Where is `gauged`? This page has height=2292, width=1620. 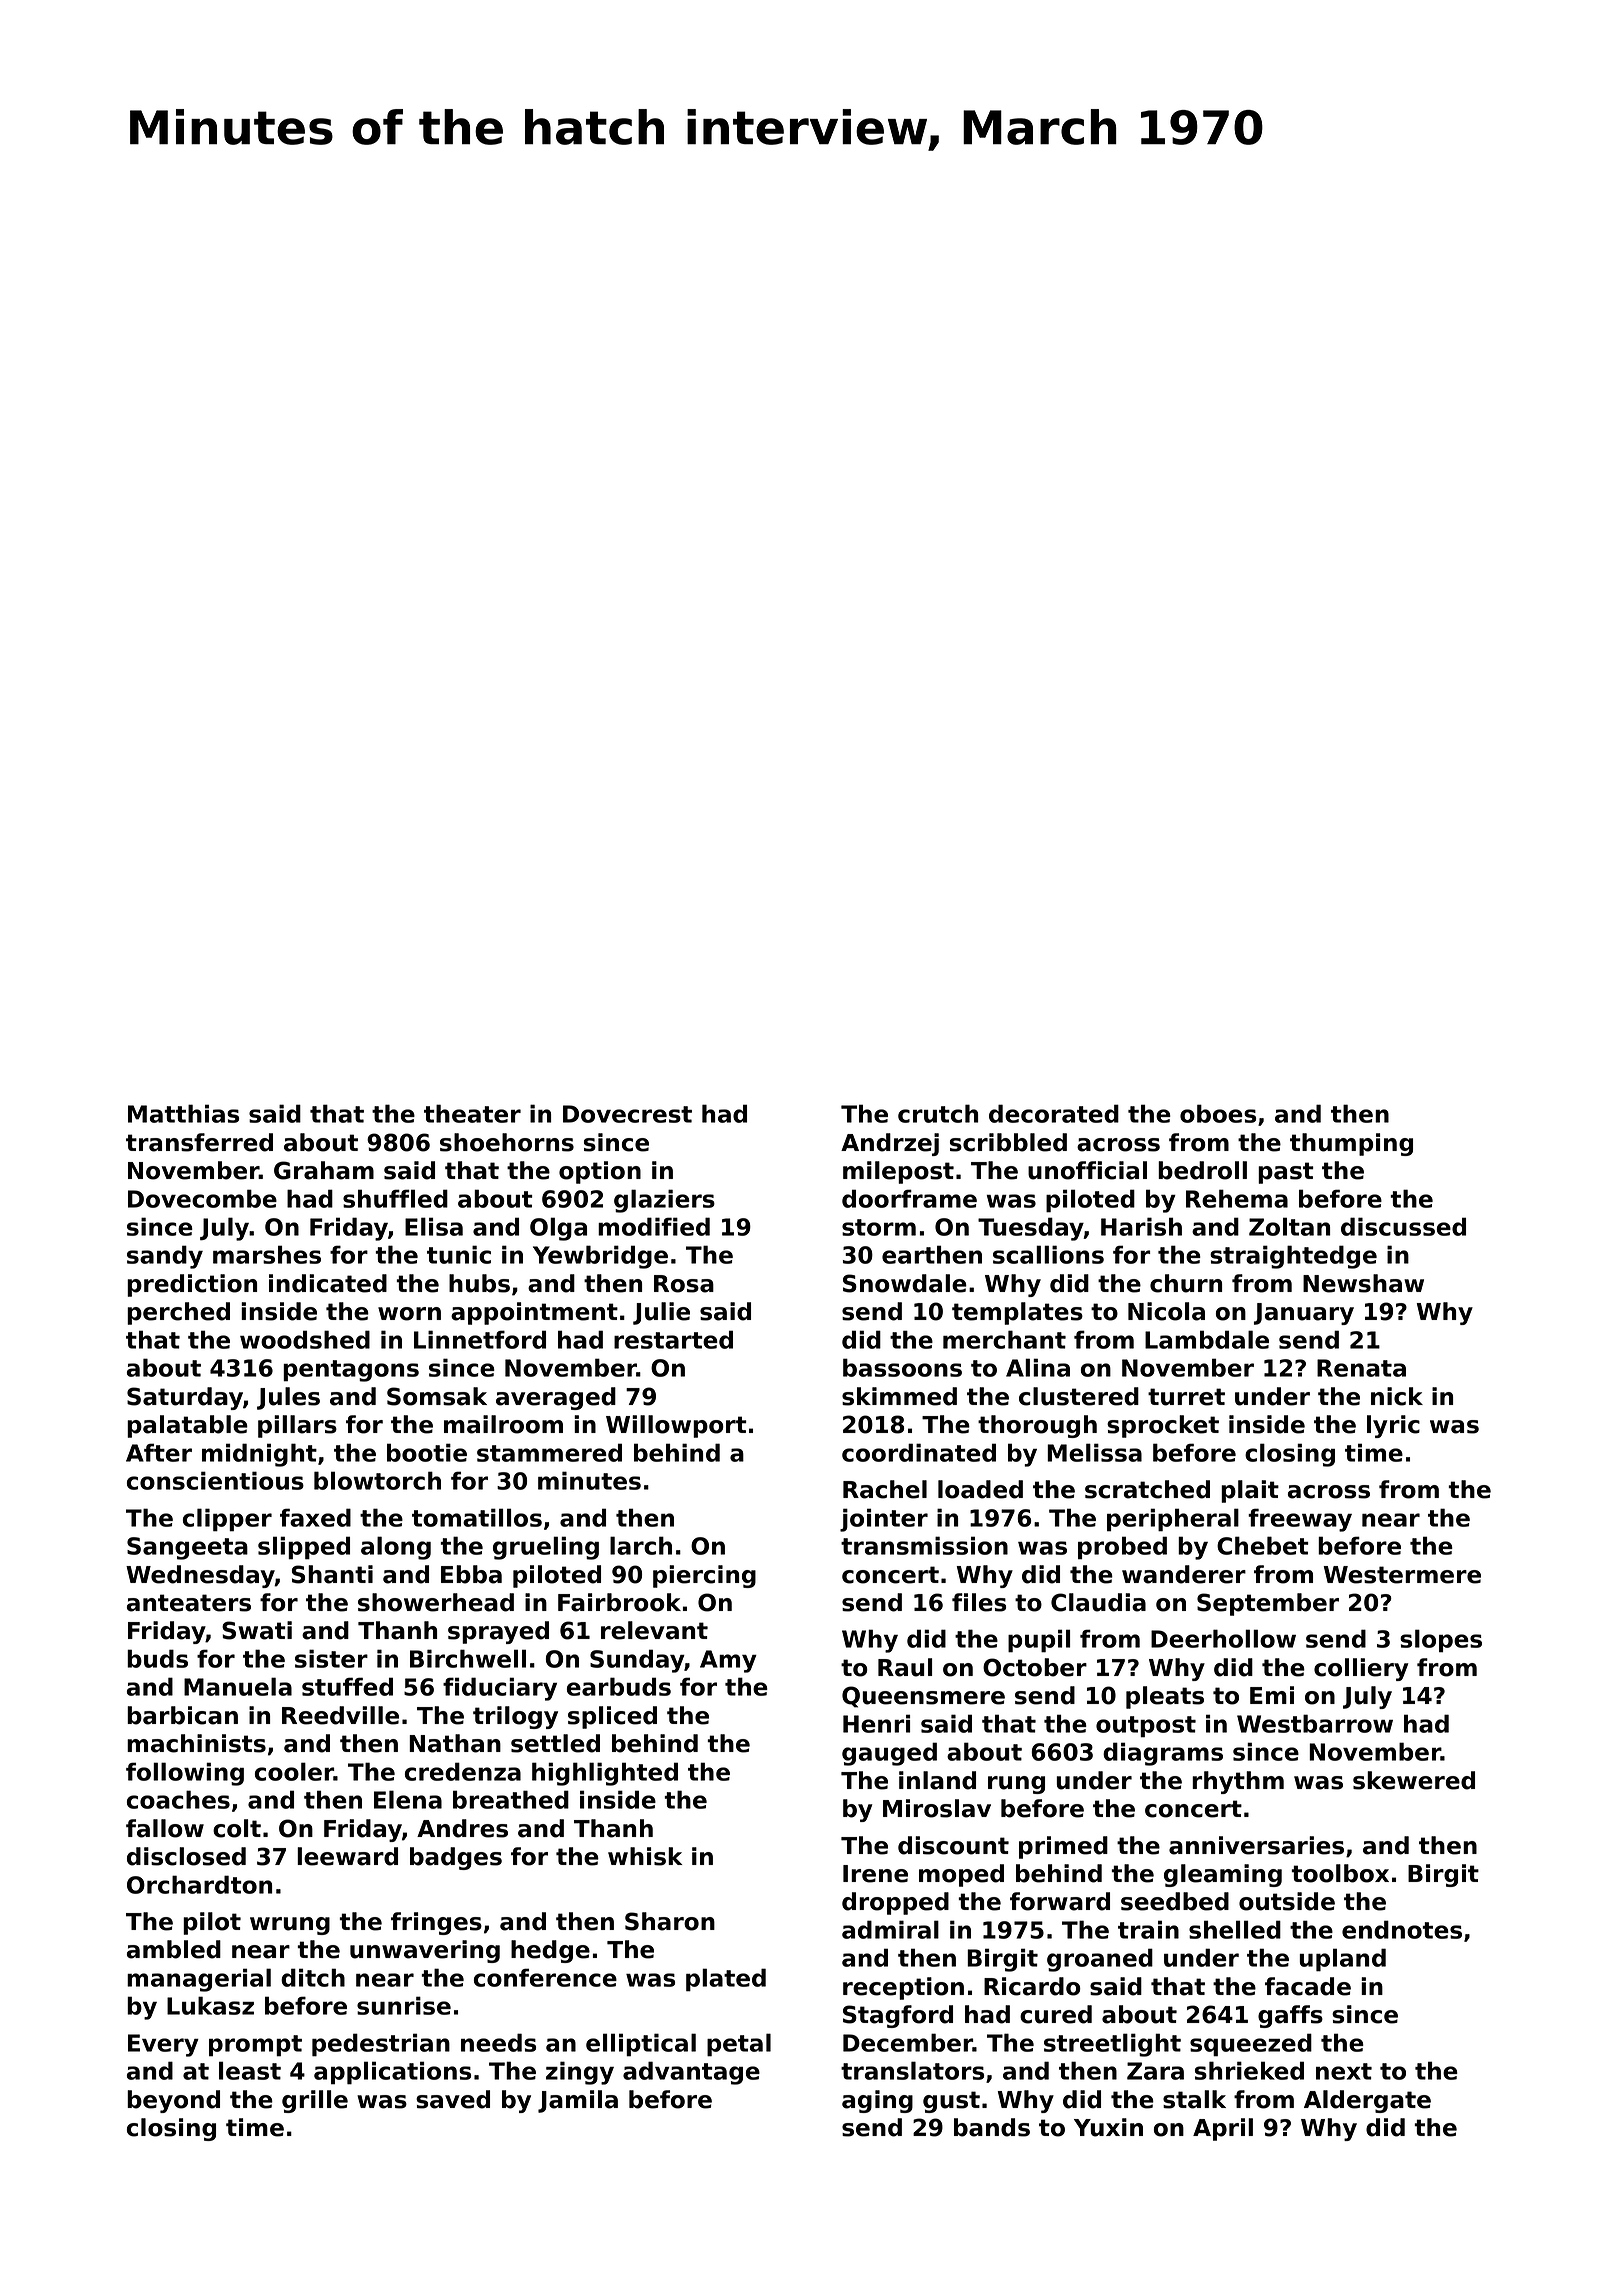 gauged is located at coordinates (889, 1754).
